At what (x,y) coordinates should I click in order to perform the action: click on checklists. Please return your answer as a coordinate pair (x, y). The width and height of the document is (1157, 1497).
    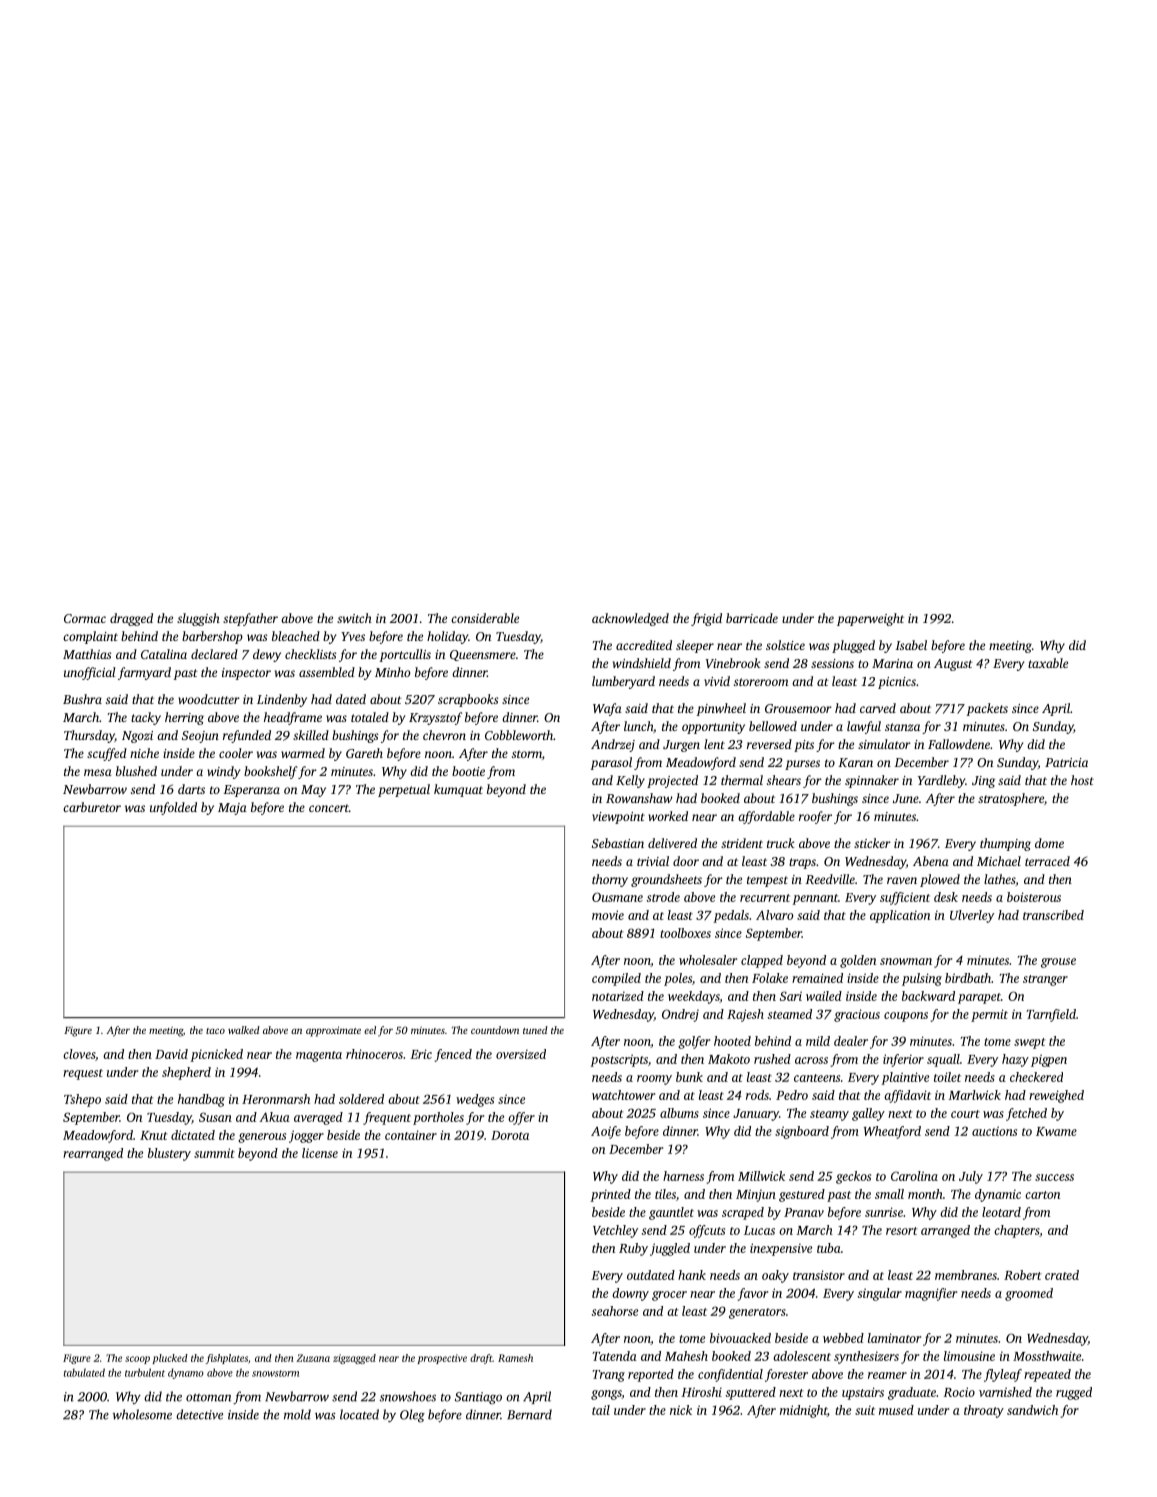
    Looking at the image, I should click on (310, 654).
